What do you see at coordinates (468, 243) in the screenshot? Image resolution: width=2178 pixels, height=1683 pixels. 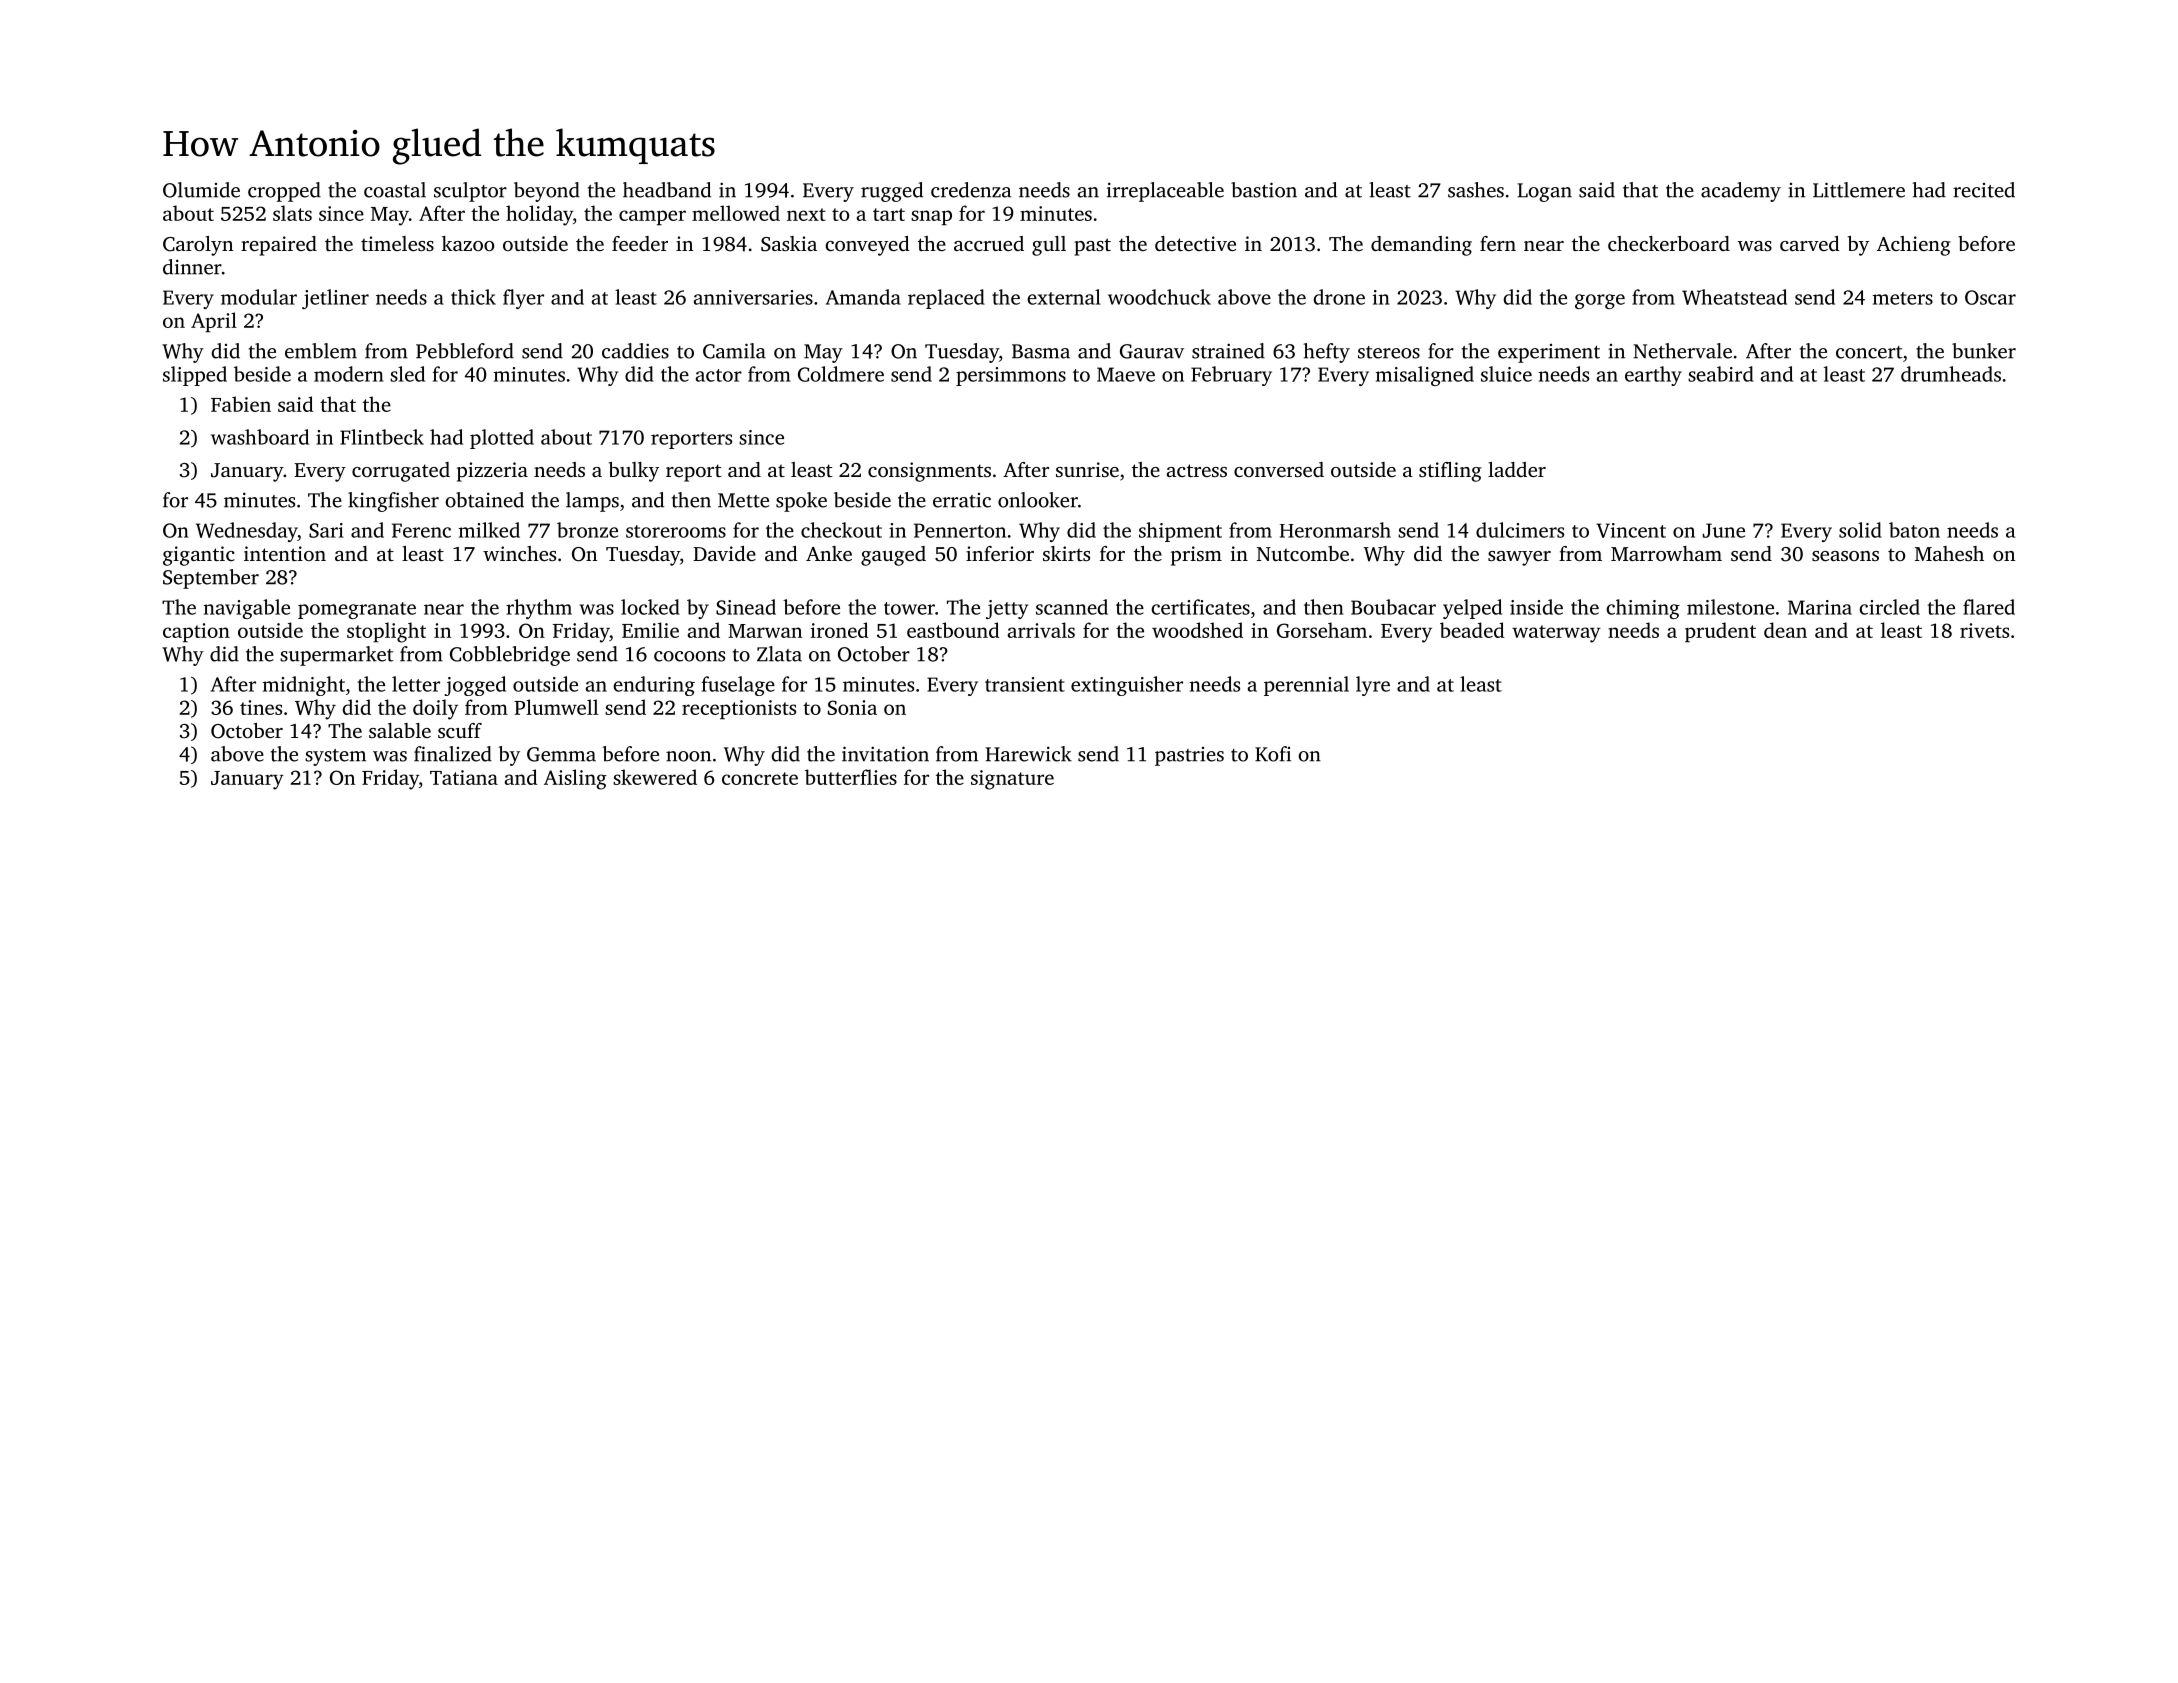 I see `kazoo` at bounding box center [468, 243].
